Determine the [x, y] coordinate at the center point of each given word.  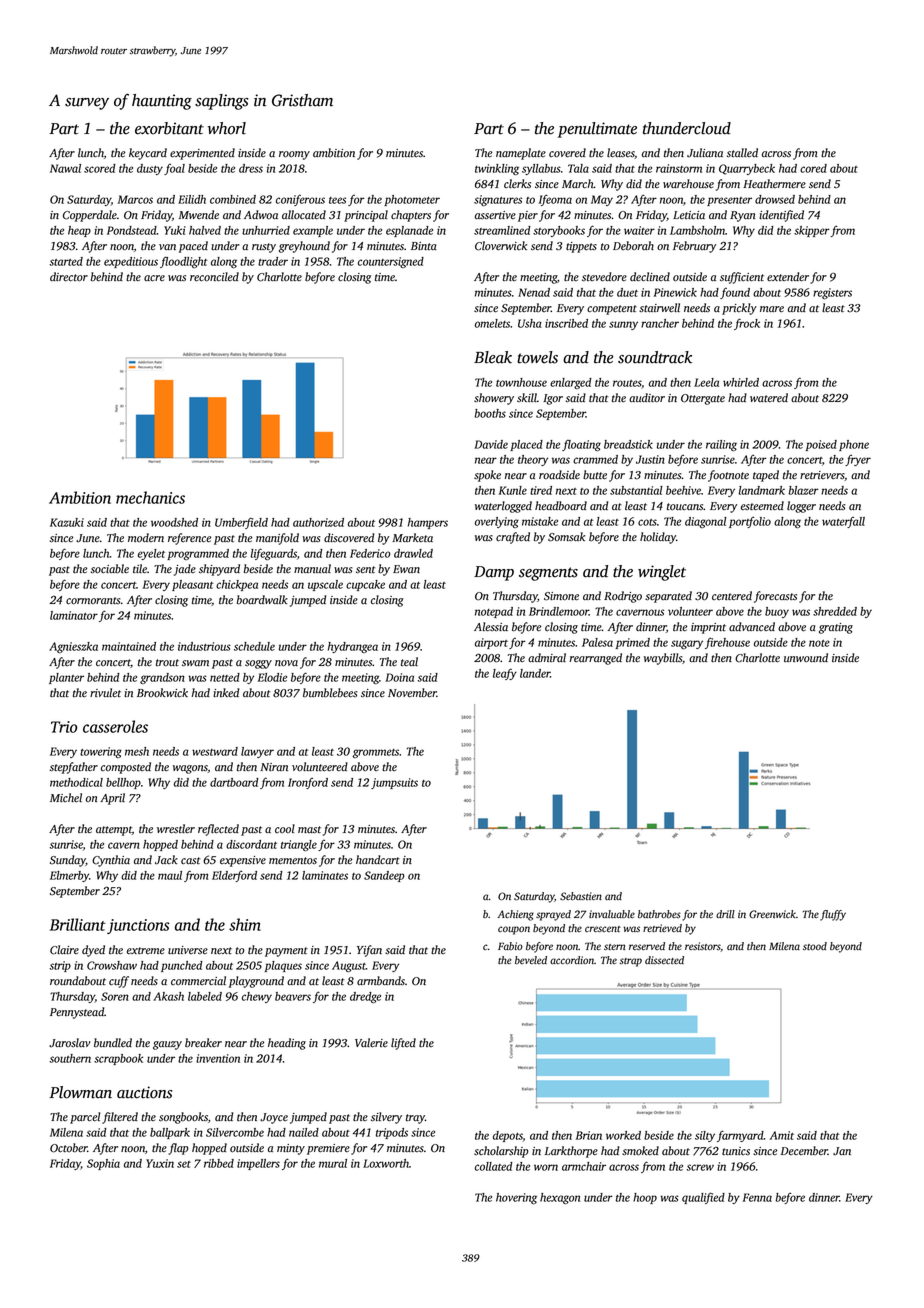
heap [79, 231]
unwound [806, 658]
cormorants [93, 601]
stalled [742, 153]
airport [491, 643]
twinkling [497, 170]
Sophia [103, 1164]
